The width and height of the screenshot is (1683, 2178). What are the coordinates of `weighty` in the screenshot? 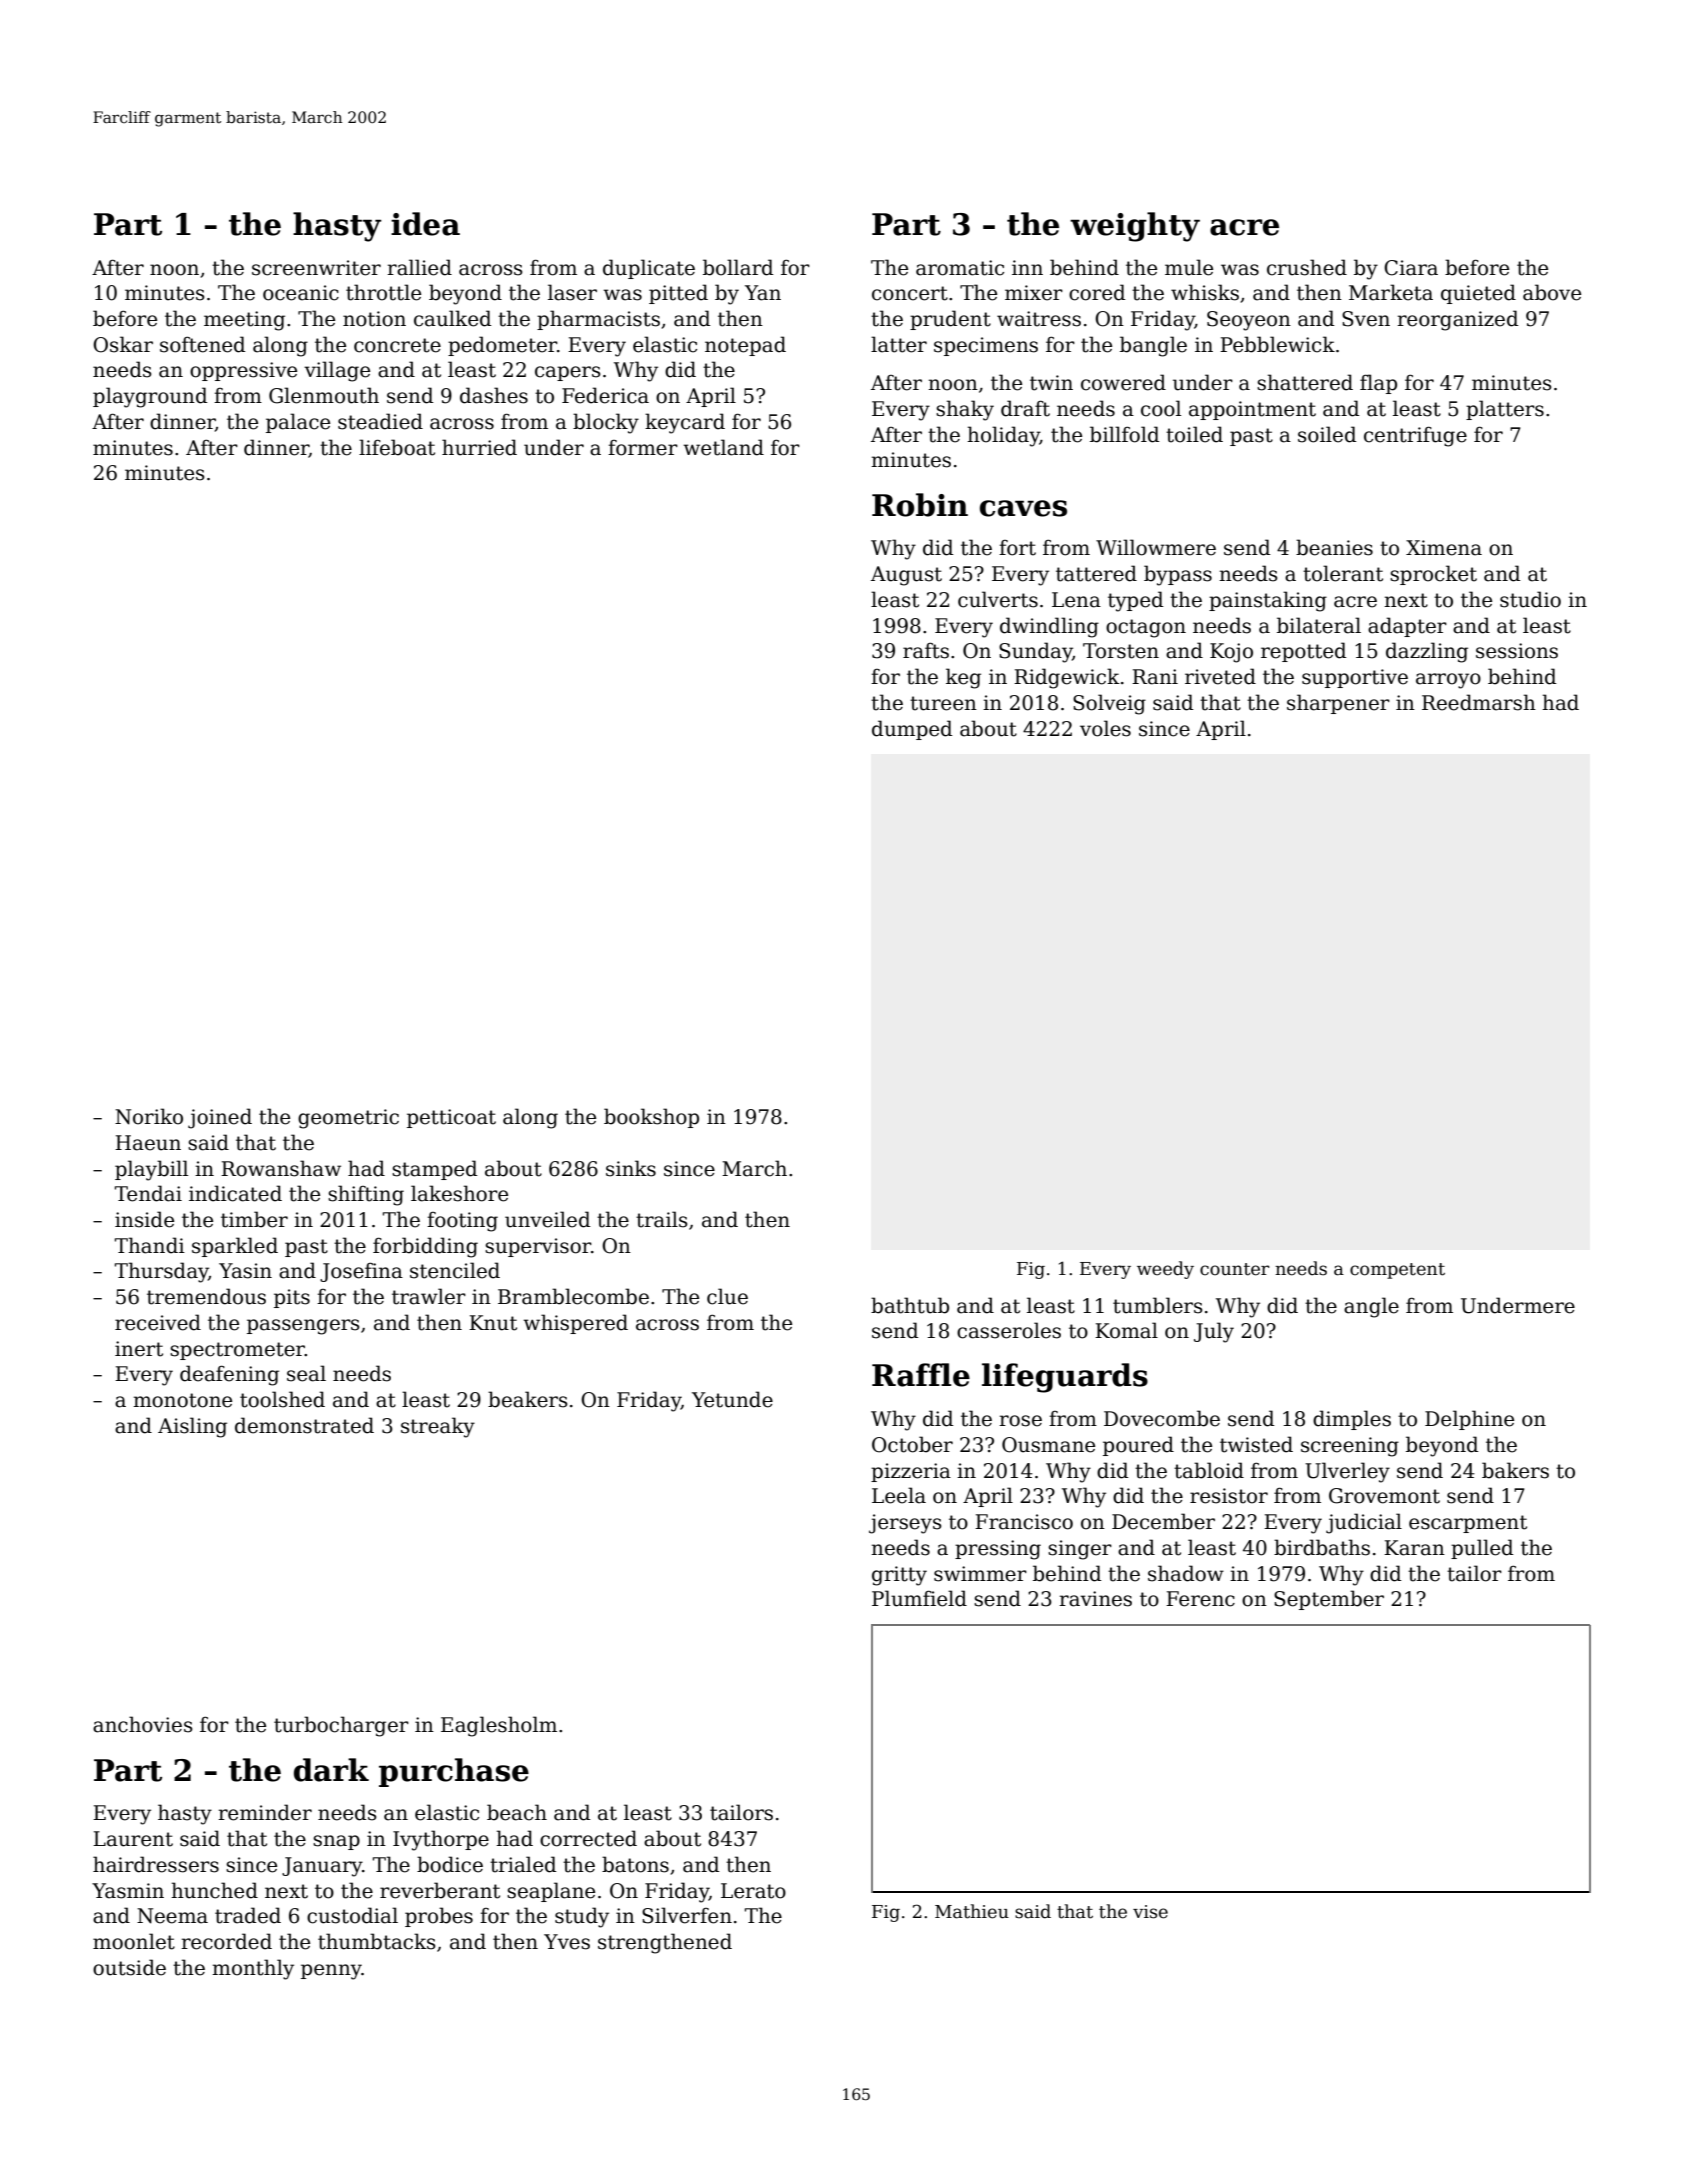 It's located at (1135, 227).
